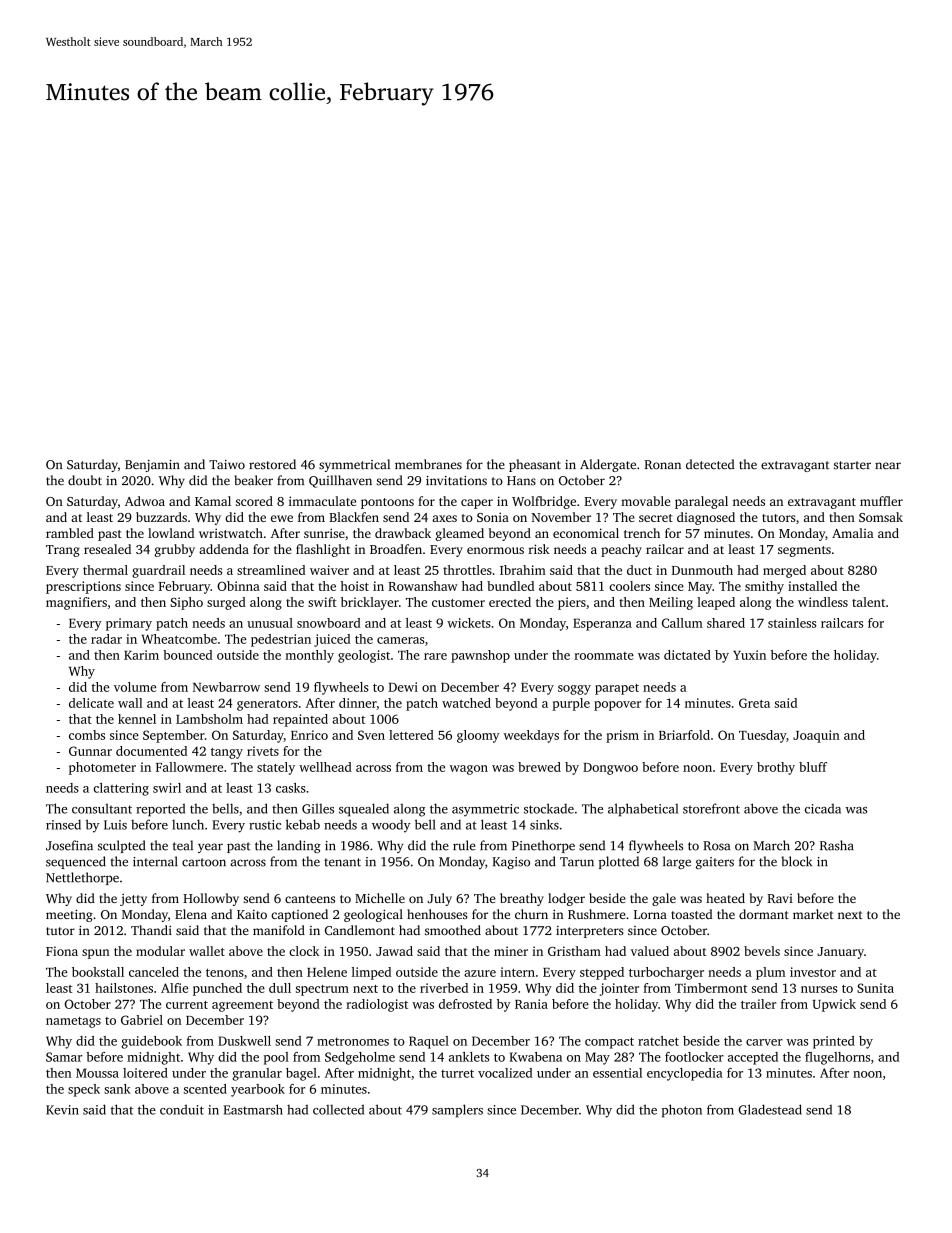 This screenshot has height=1233, width=952. What do you see at coordinates (323, 550) in the screenshot?
I see `flashlight` at bounding box center [323, 550].
